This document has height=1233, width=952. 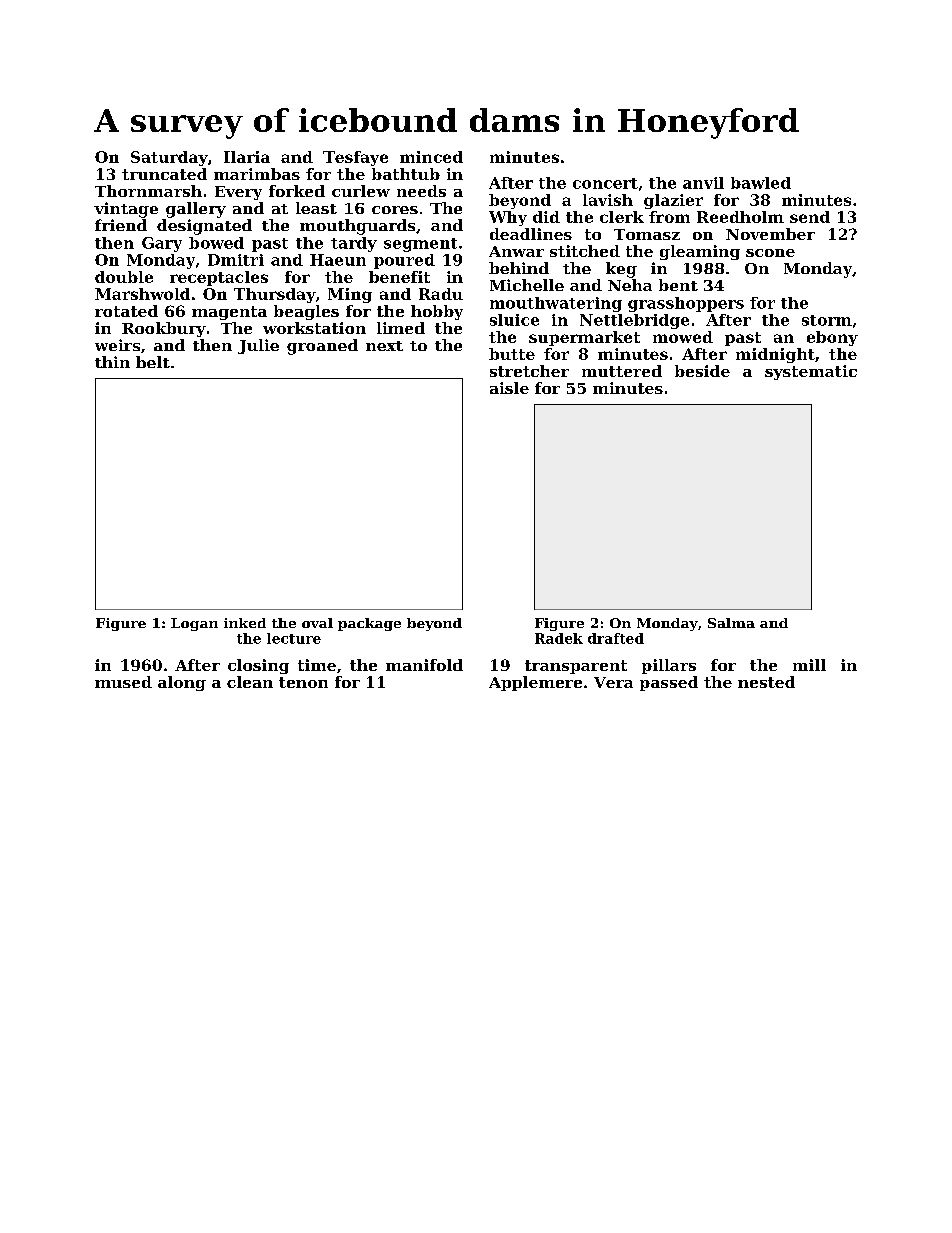 I want to click on closing, so click(x=258, y=666).
